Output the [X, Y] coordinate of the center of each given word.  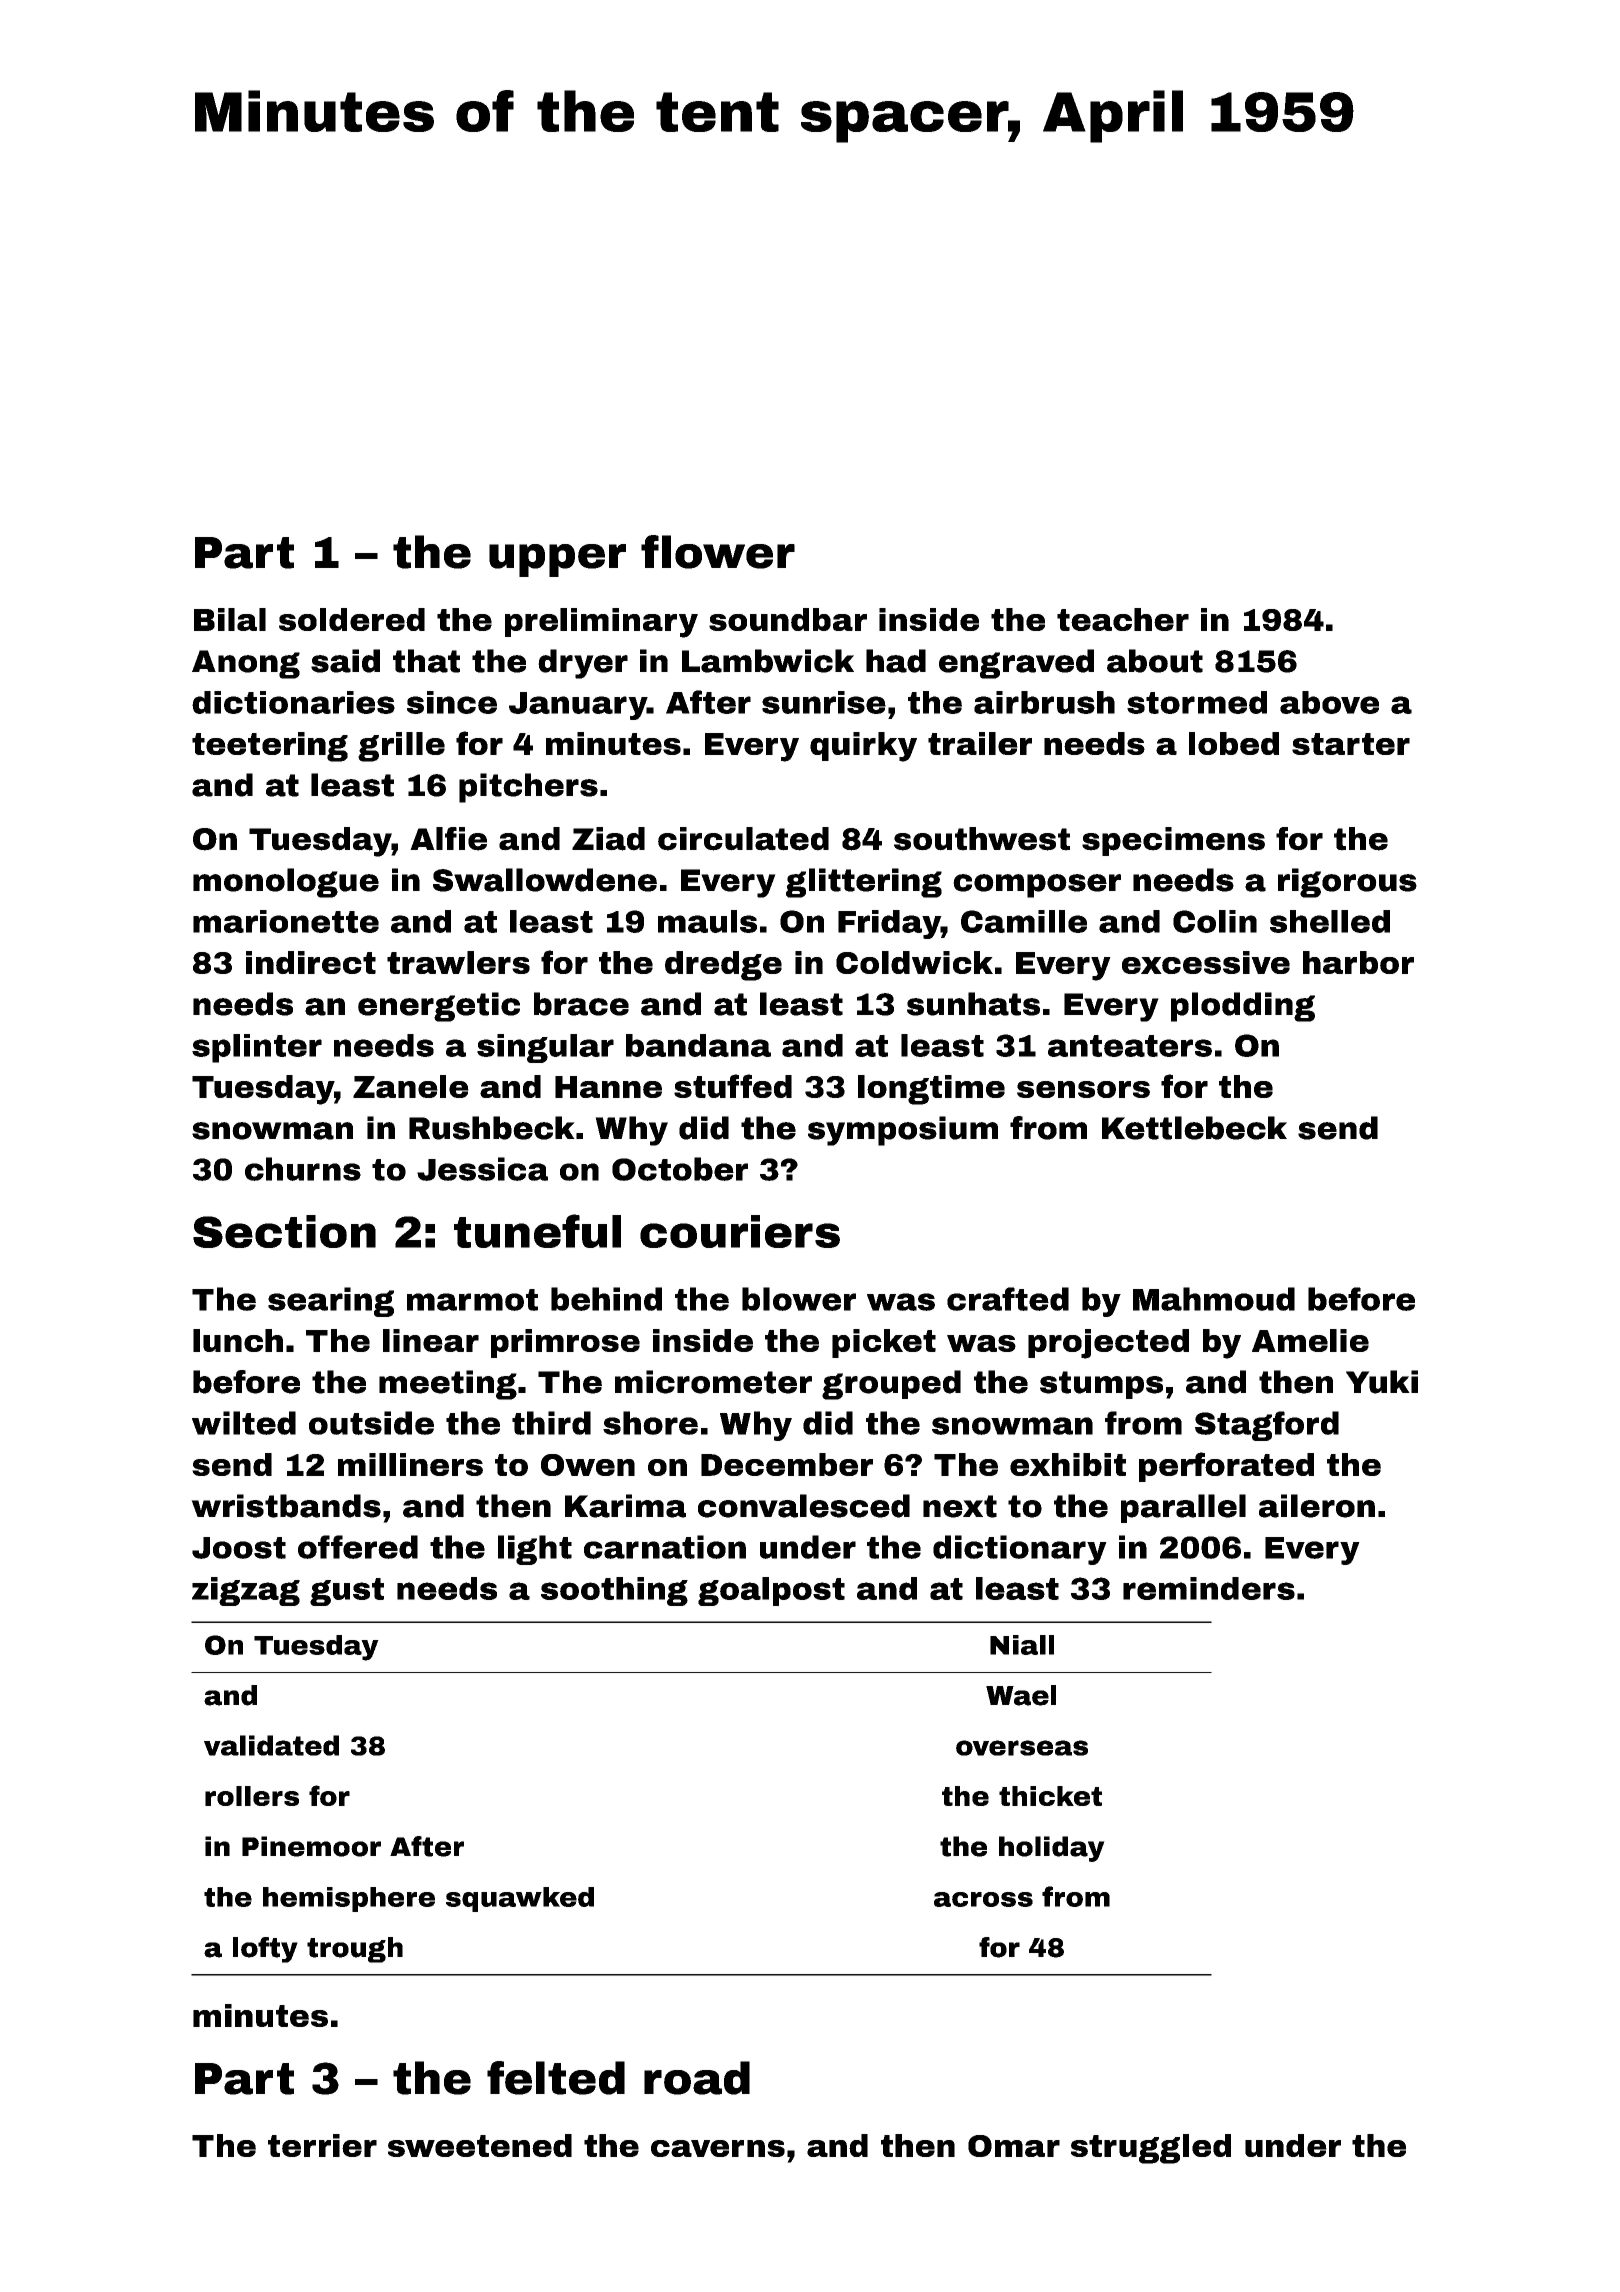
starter [1351, 744]
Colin [1215, 921]
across [983, 1899]
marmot [472, 1300]
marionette [286, 921]
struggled [1151, 2149]
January [578, 706]
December [787, 1464]
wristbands [286, 1506]
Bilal [230, 619]
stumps [1101, 1385]
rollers [252, 1796]
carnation [665, 1547]
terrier [322, 2145]
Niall [1022, 1645]
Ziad [608, 839]
